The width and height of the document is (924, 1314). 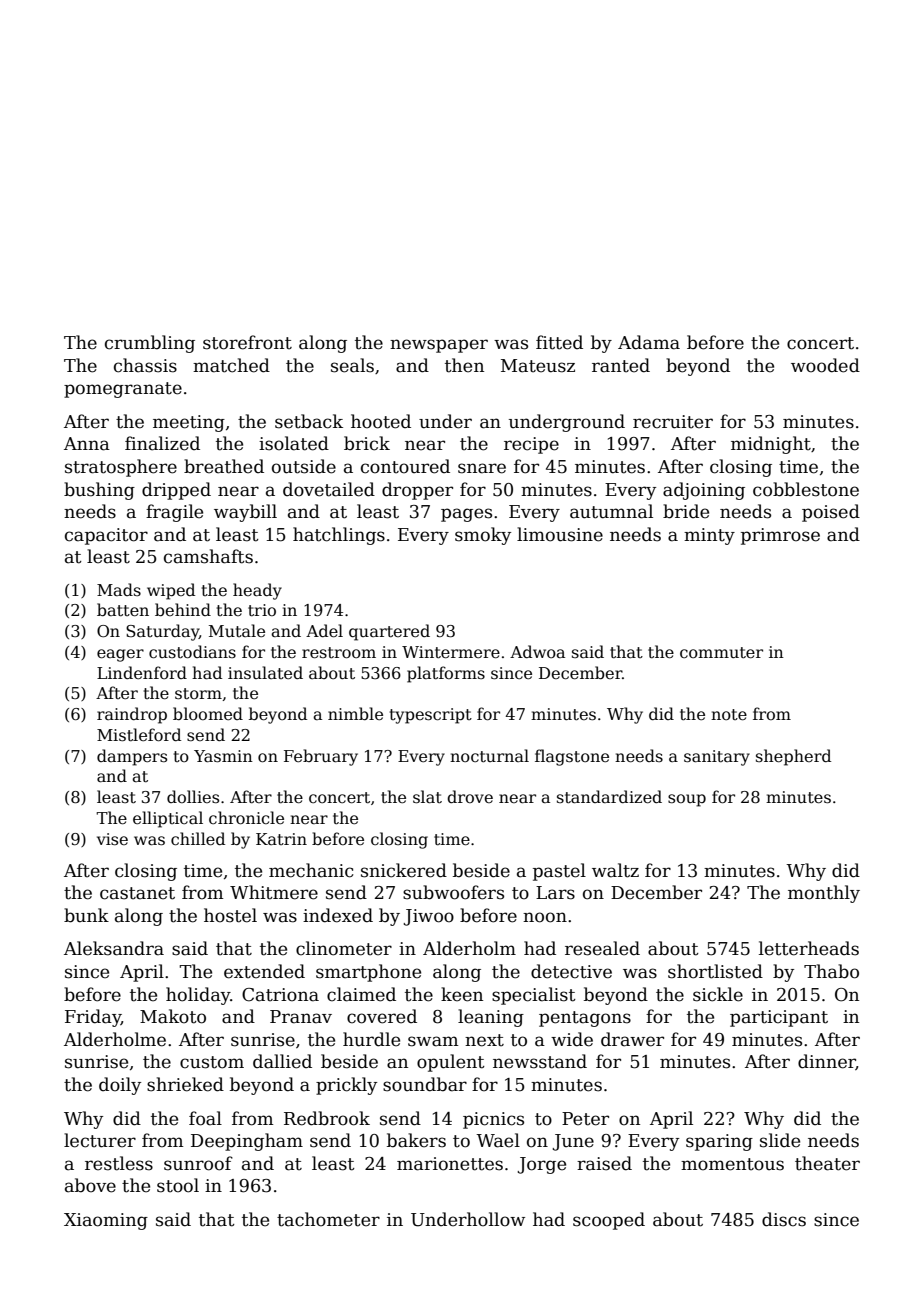 I want to click on Makoto, so click(x=173, y=1016).
